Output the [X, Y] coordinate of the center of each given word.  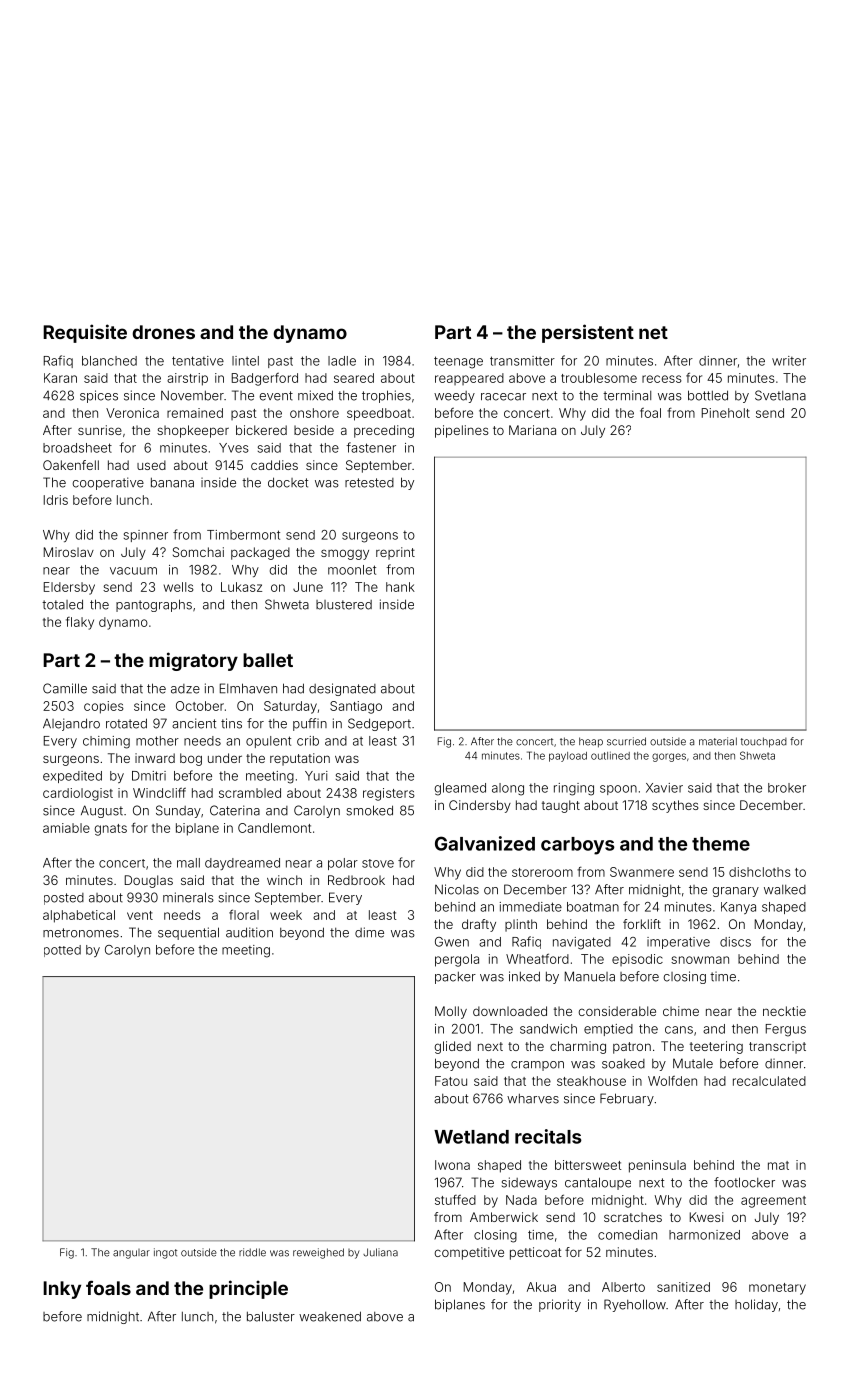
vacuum [133, 571]
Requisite [85, 333]
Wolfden [672, 1081]
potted [62, 951]
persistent [588, 333]
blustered [344, 605]
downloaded [510, 1011]
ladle [342, 361]
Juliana [380, 1252]
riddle [252, 1252]
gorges [669, 757]
